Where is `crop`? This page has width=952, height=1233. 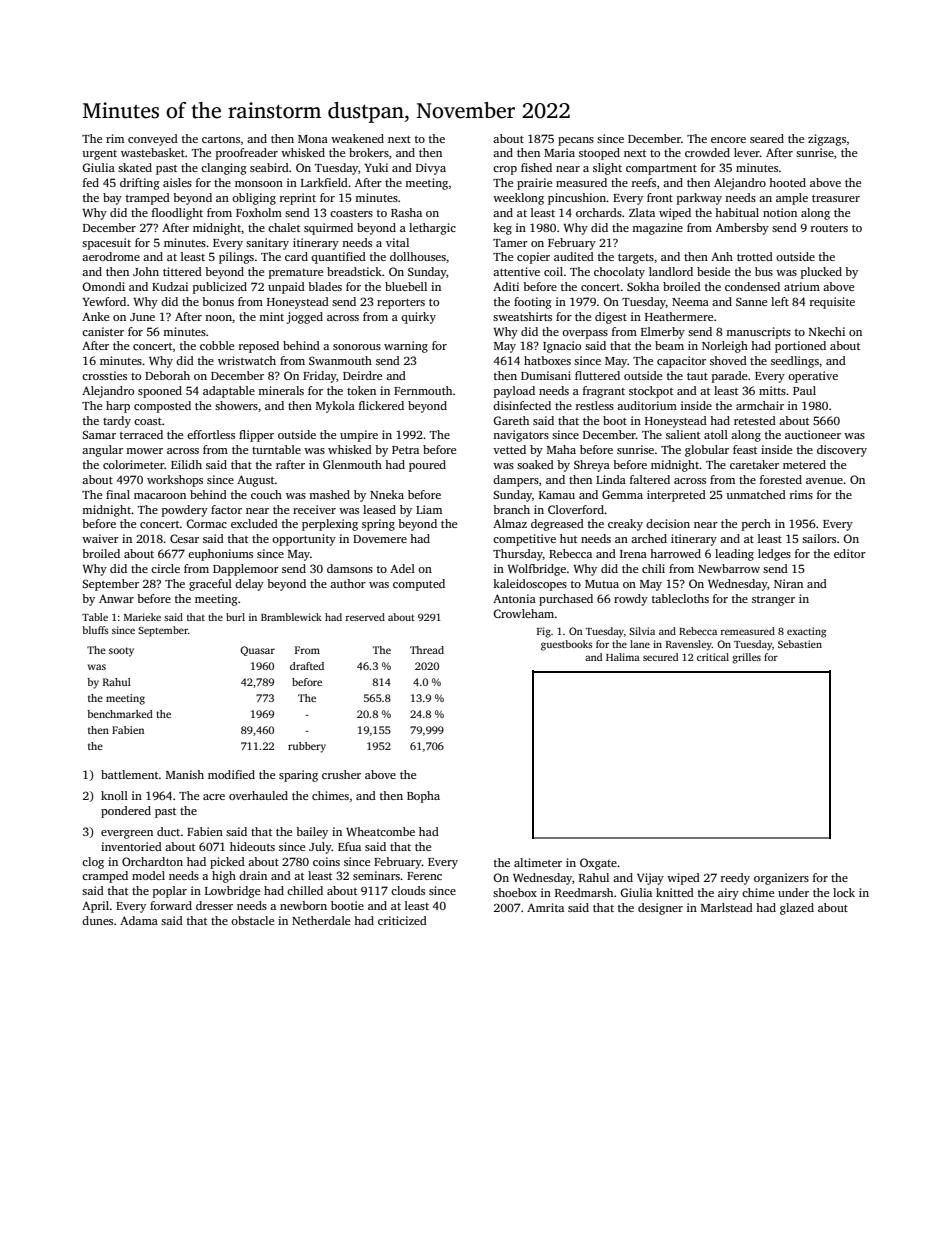 crop is located at coordinates (505, 170).
